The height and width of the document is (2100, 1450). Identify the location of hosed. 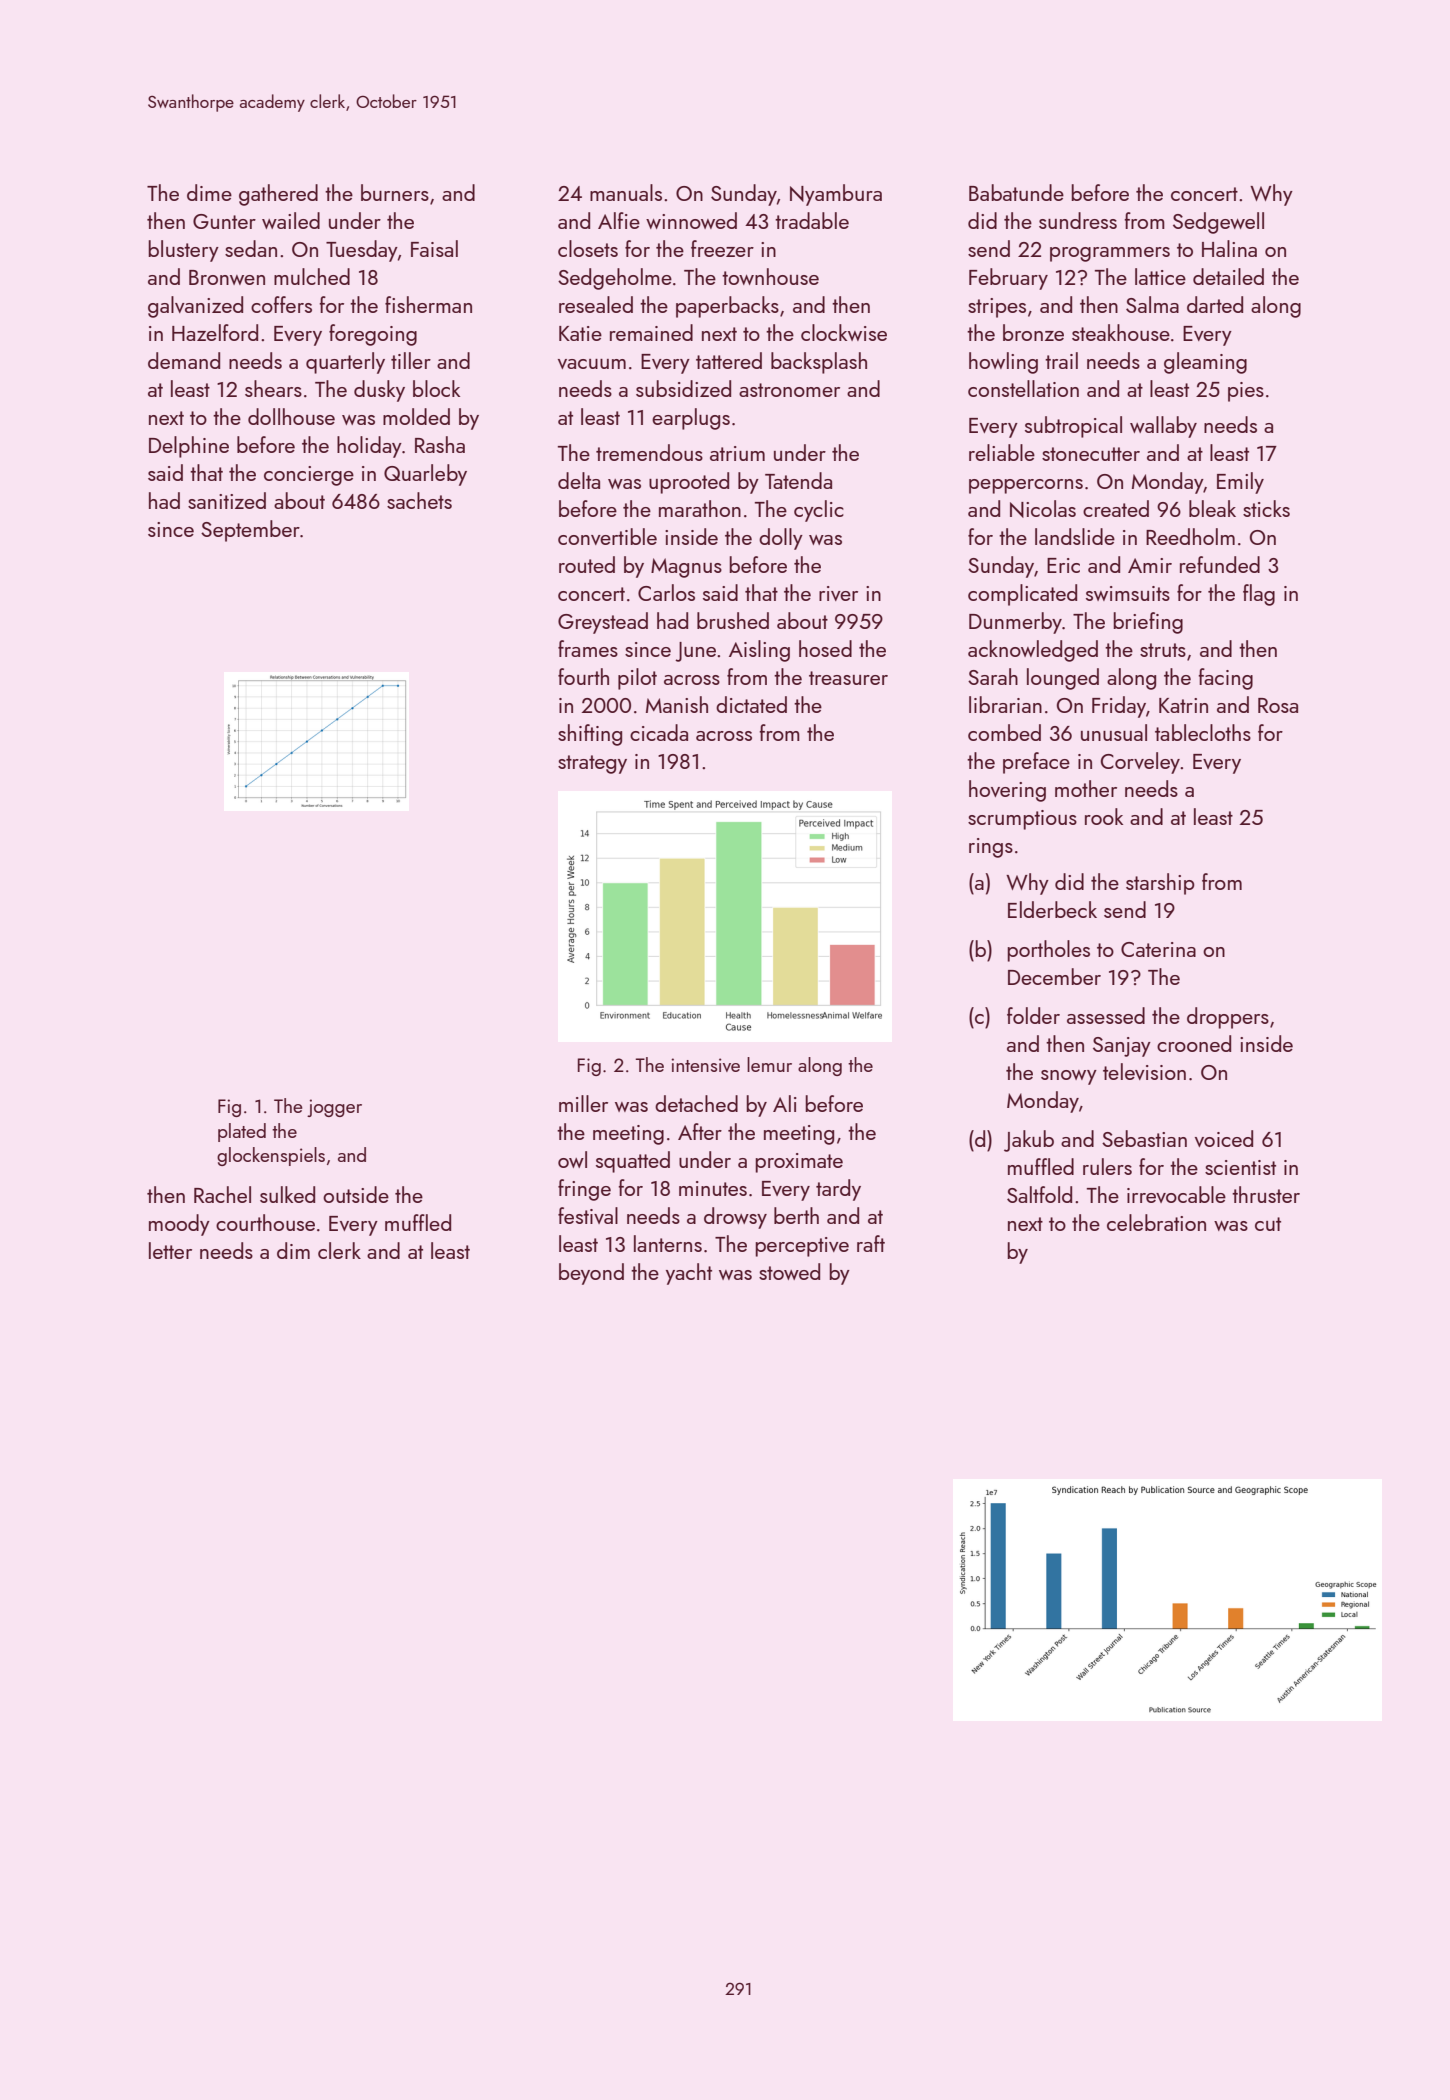
(825, 648).
